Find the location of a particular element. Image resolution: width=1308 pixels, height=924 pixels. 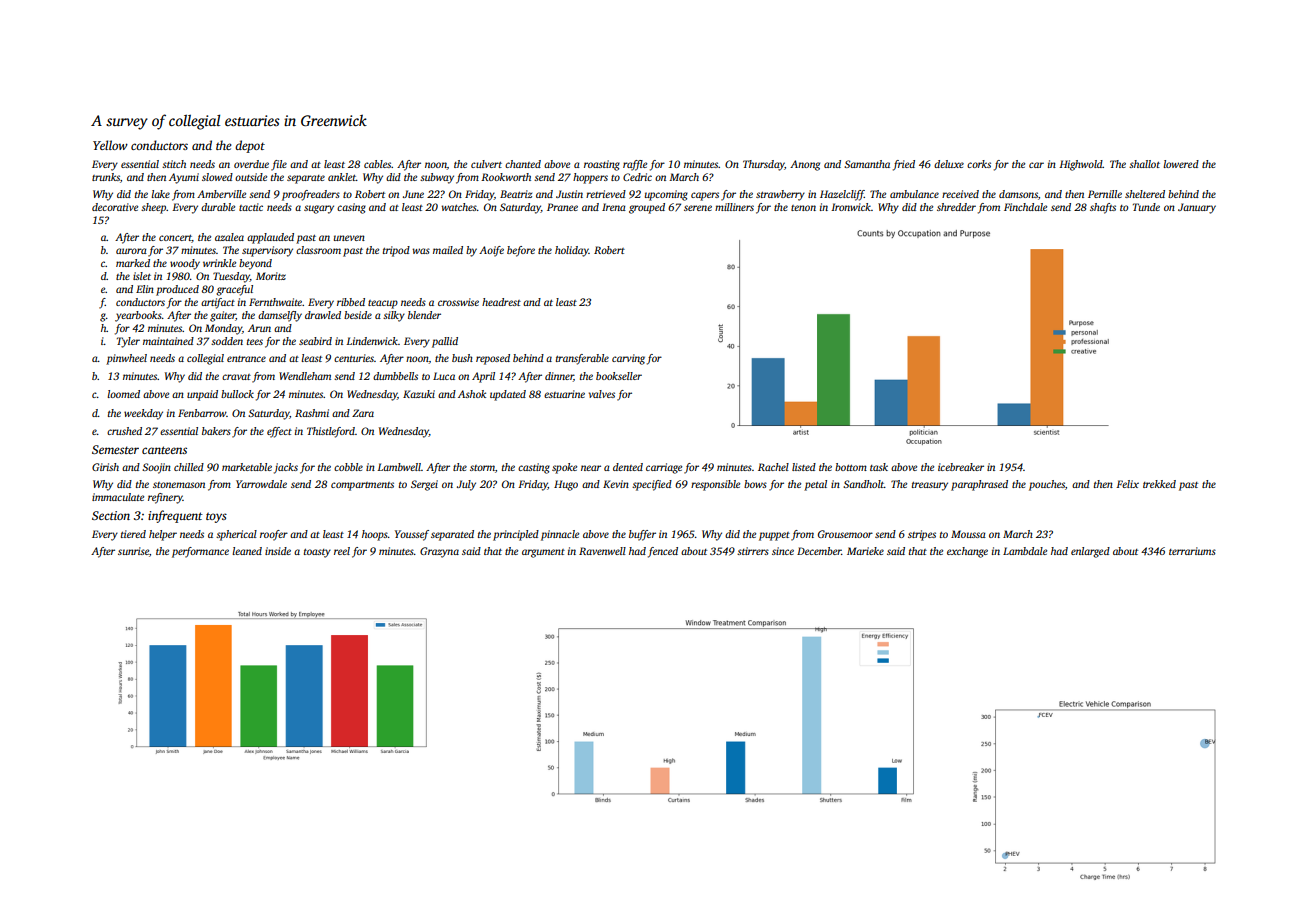

puppet is located at coordinates (774, 536).
